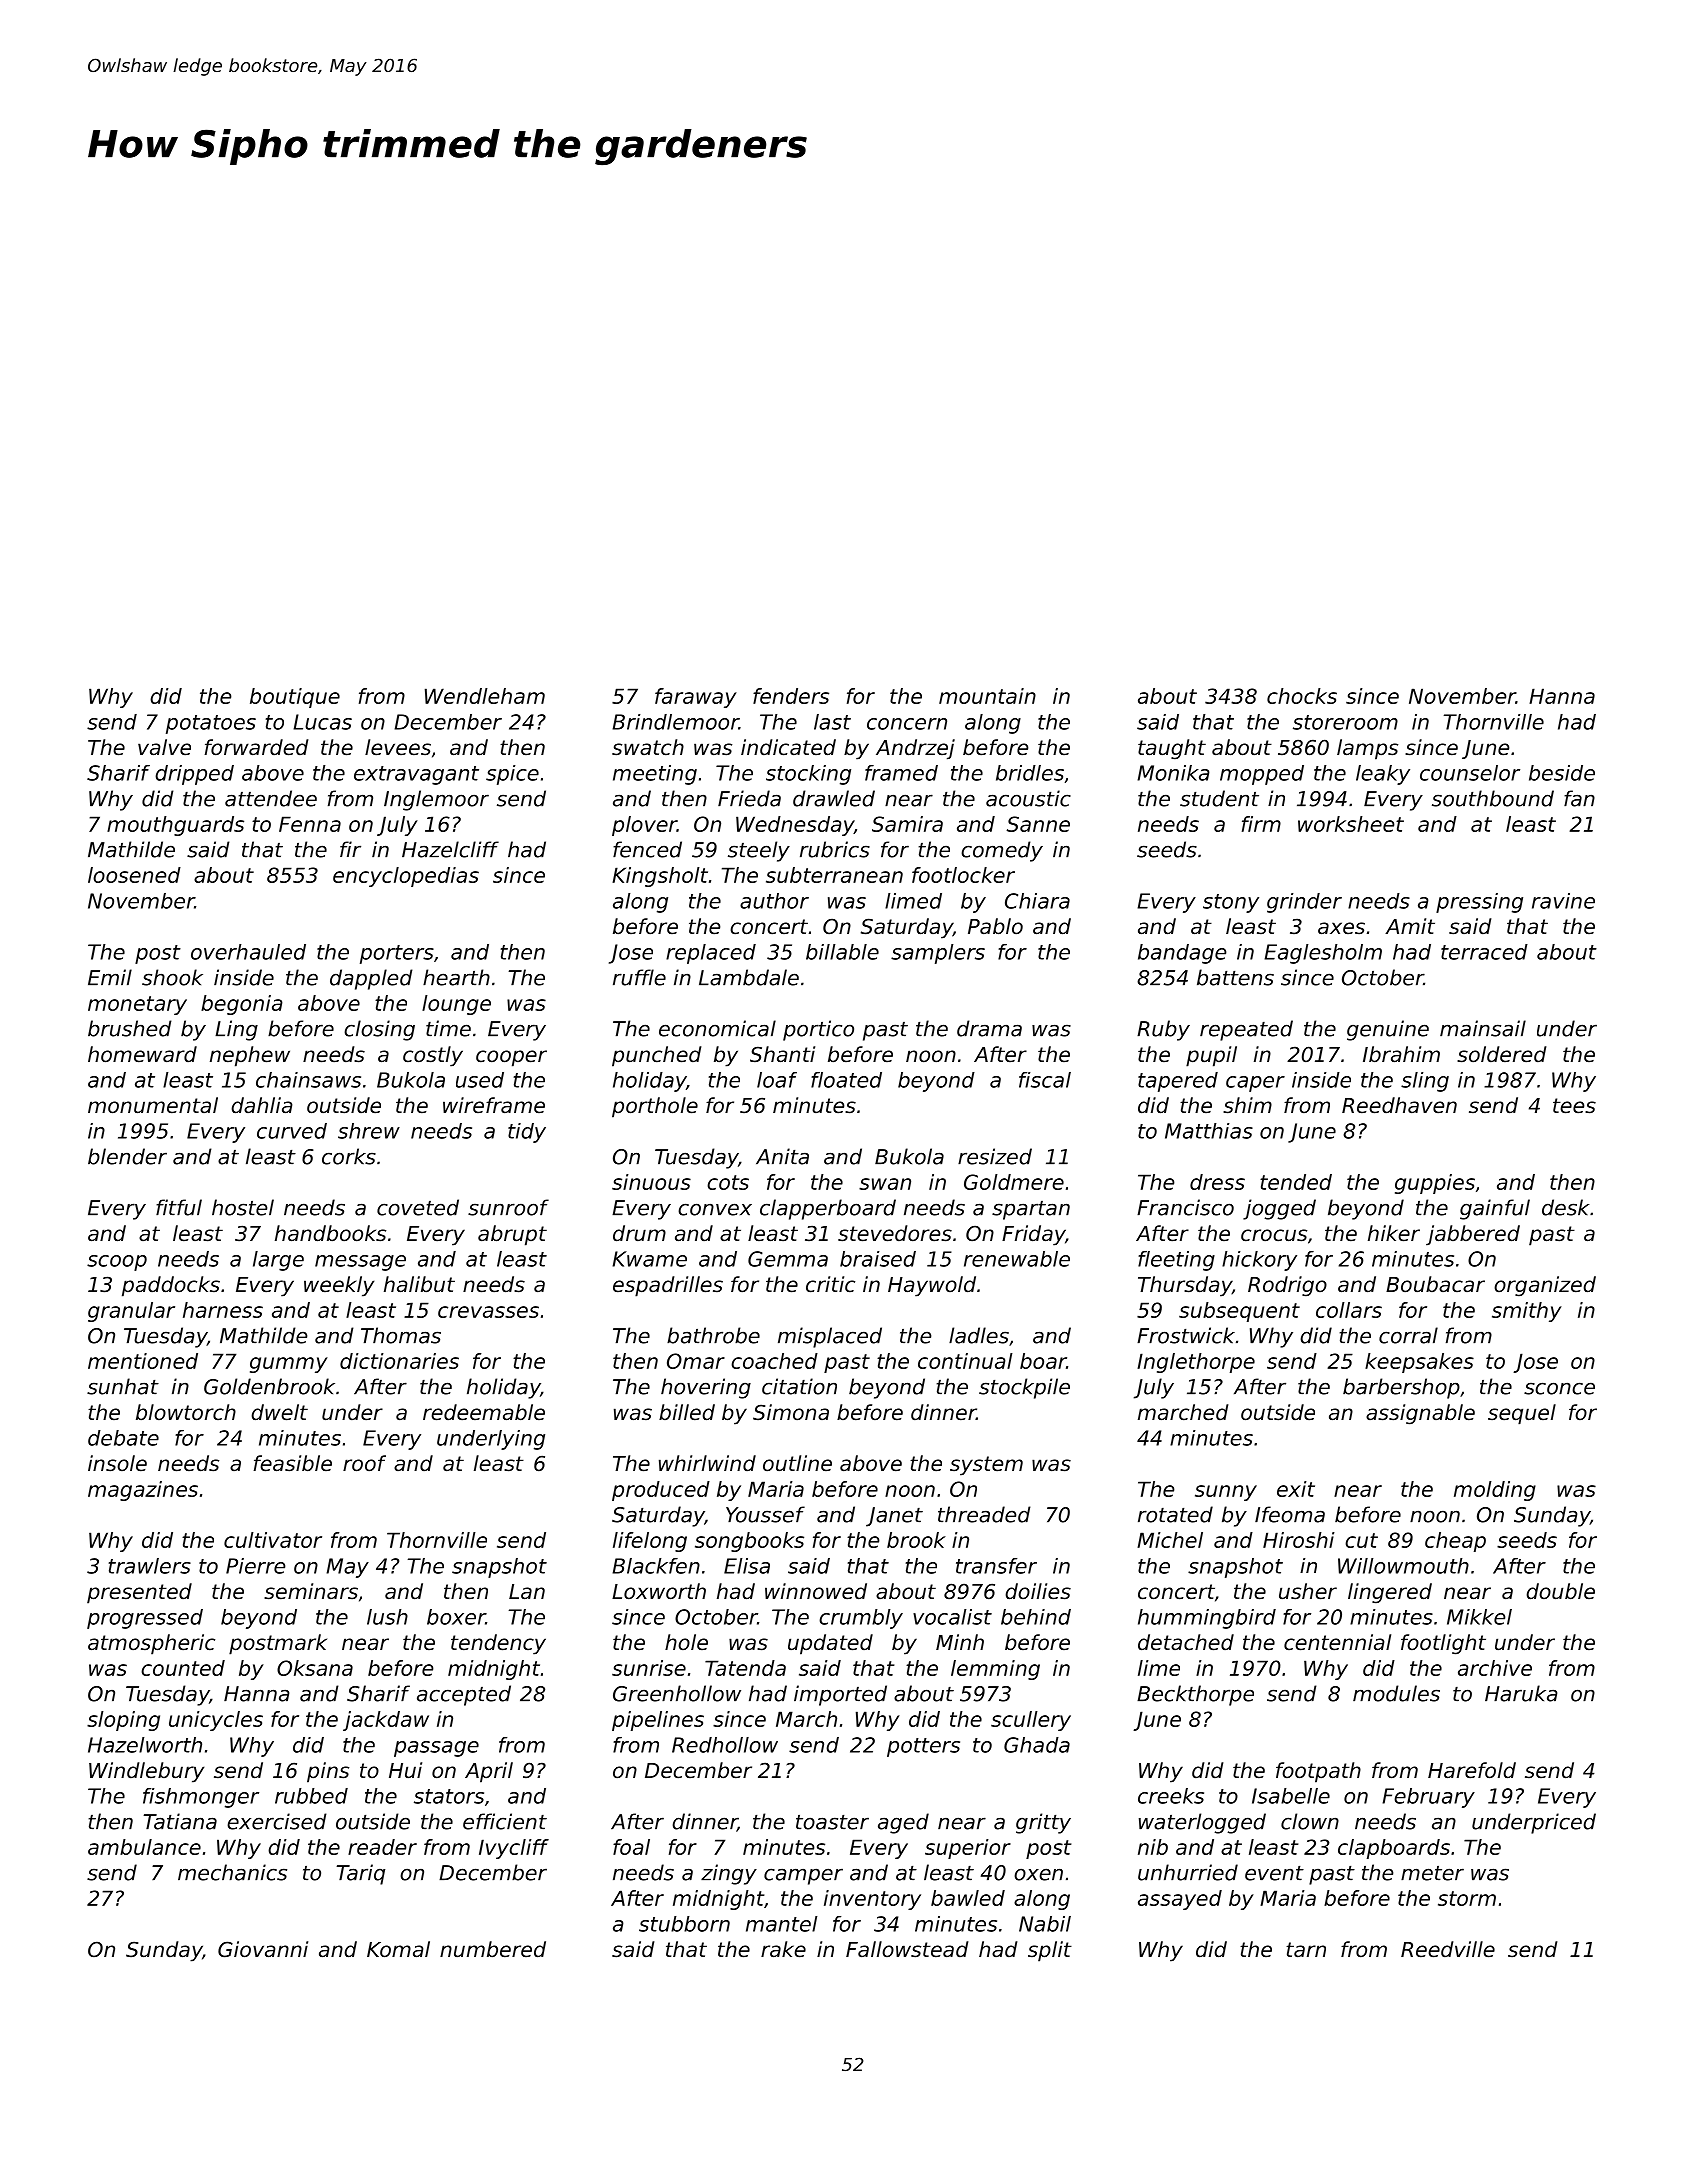 The image size is (1683, 2178). I want to click on Komal, so click(398, 1949).
